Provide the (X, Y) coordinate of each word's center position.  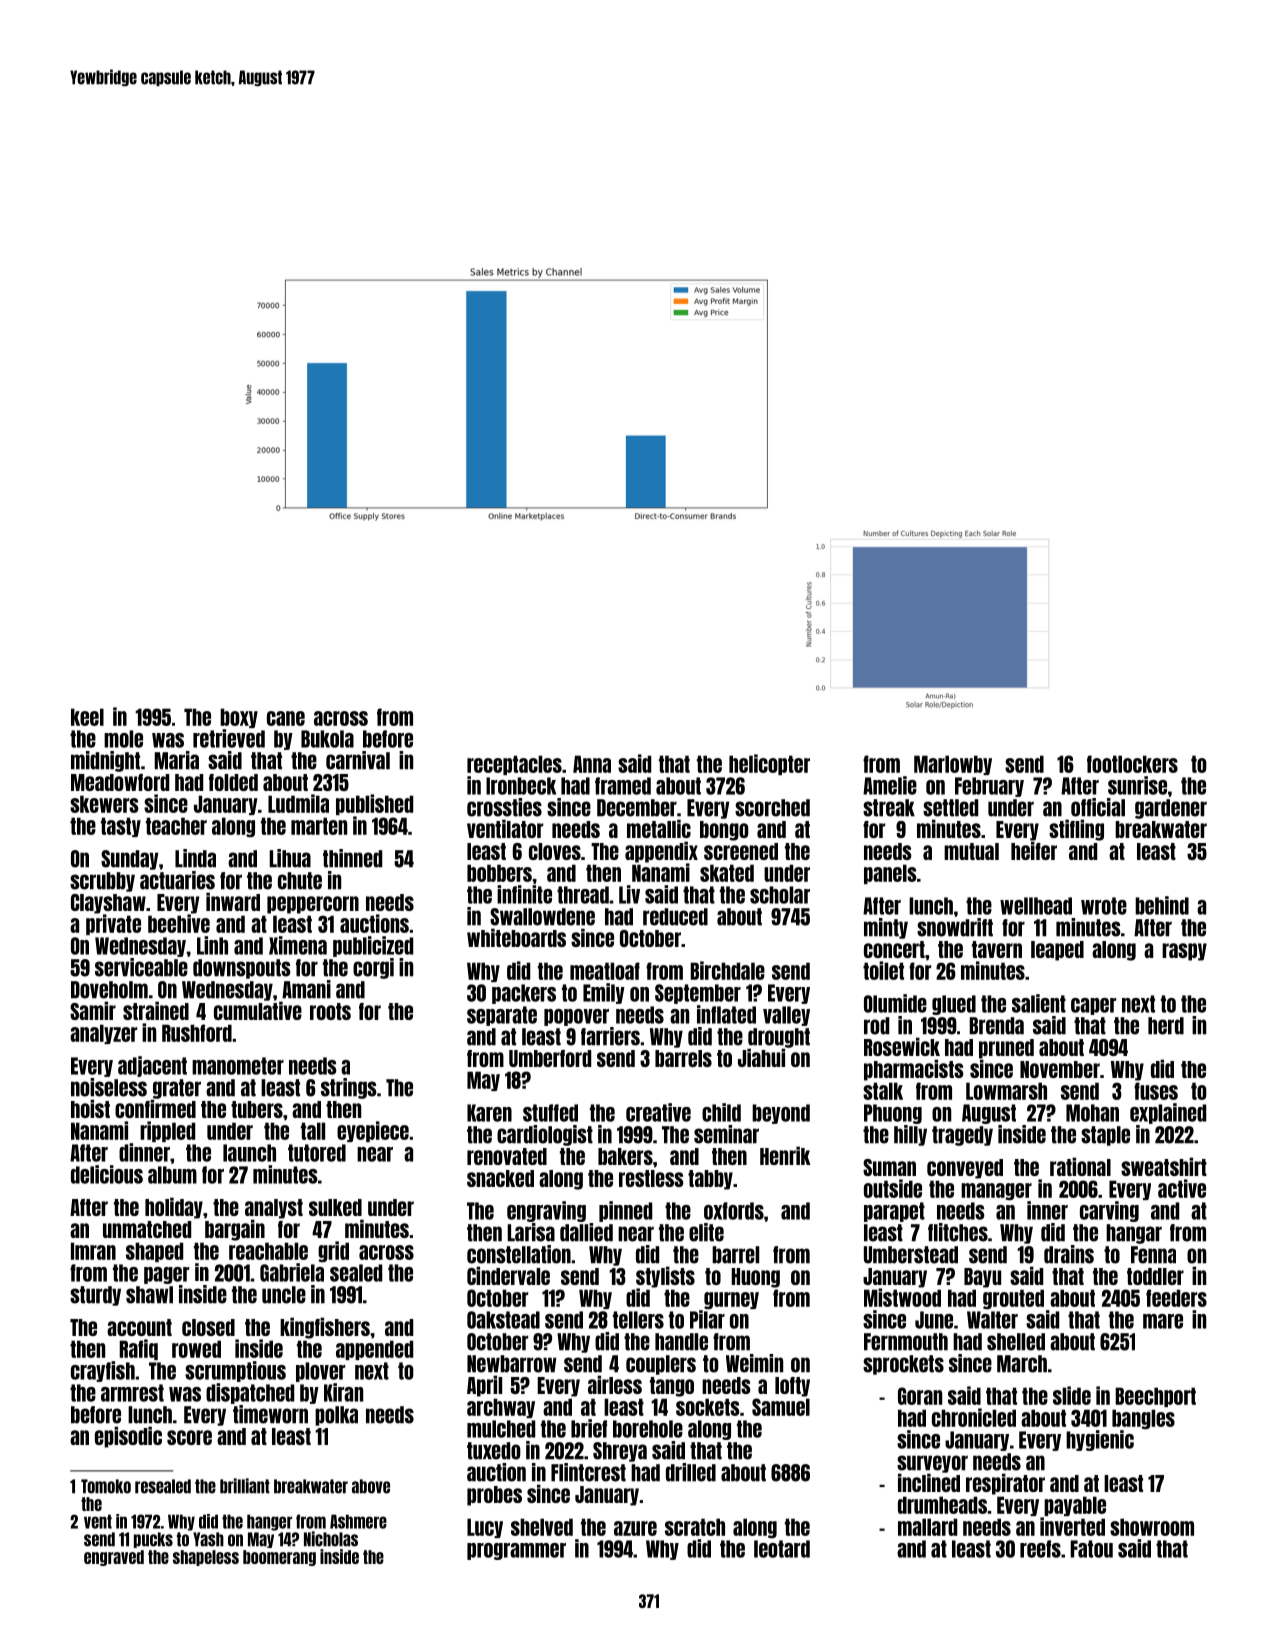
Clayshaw (108, 904)
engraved (114, 1558)
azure (635, 1528)
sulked (335, 1207)
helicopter (769, 764)
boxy (239, 718)
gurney (731, 1301)
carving (1109, 1211)
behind (1162, 905)
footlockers (1132, 764)
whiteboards (516, 937)
